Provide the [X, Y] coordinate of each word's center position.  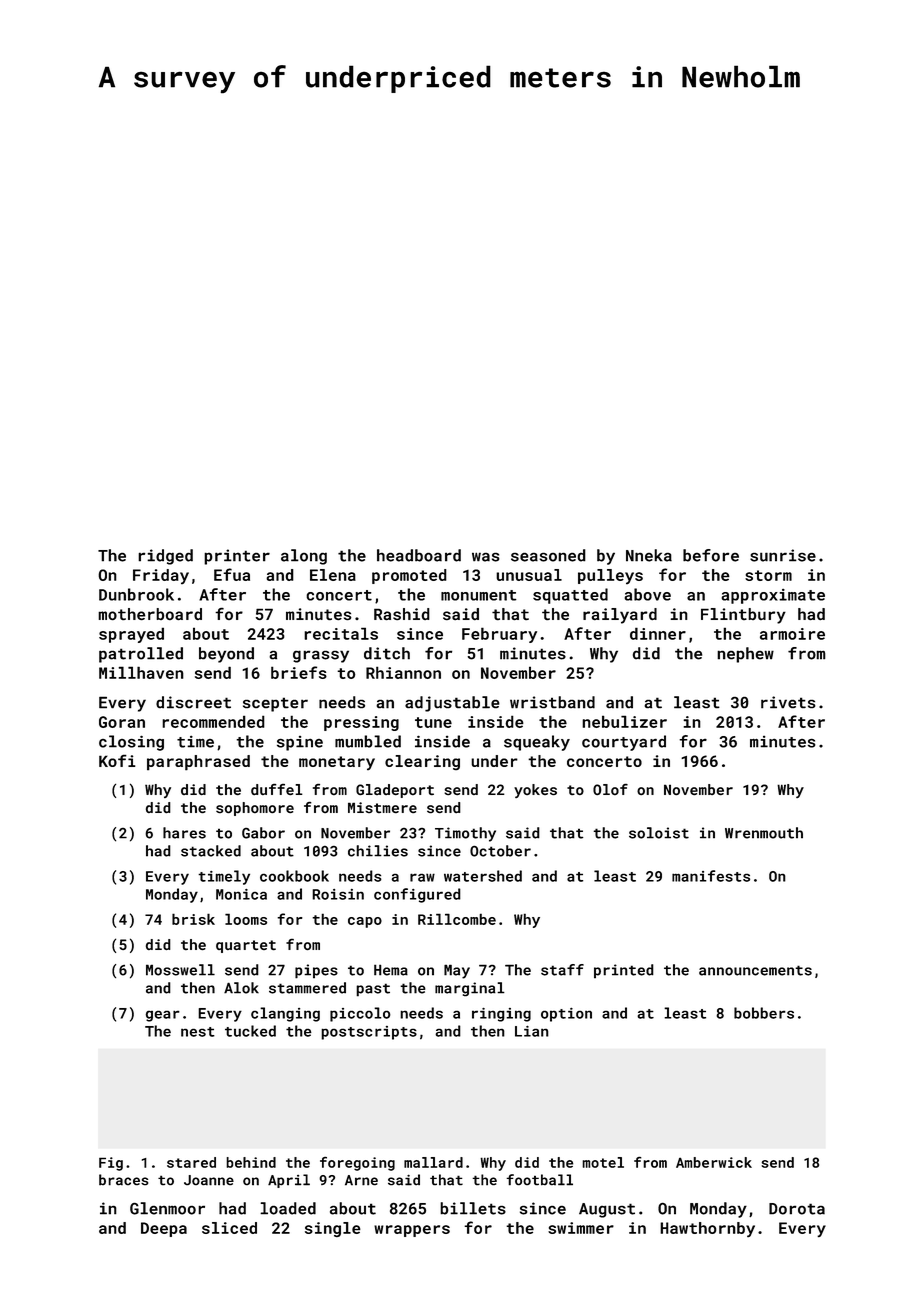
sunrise [783, 555]
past [373, 990]
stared [191, 1162]
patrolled [141, 655]
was [486, 557]
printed [624, 971]
